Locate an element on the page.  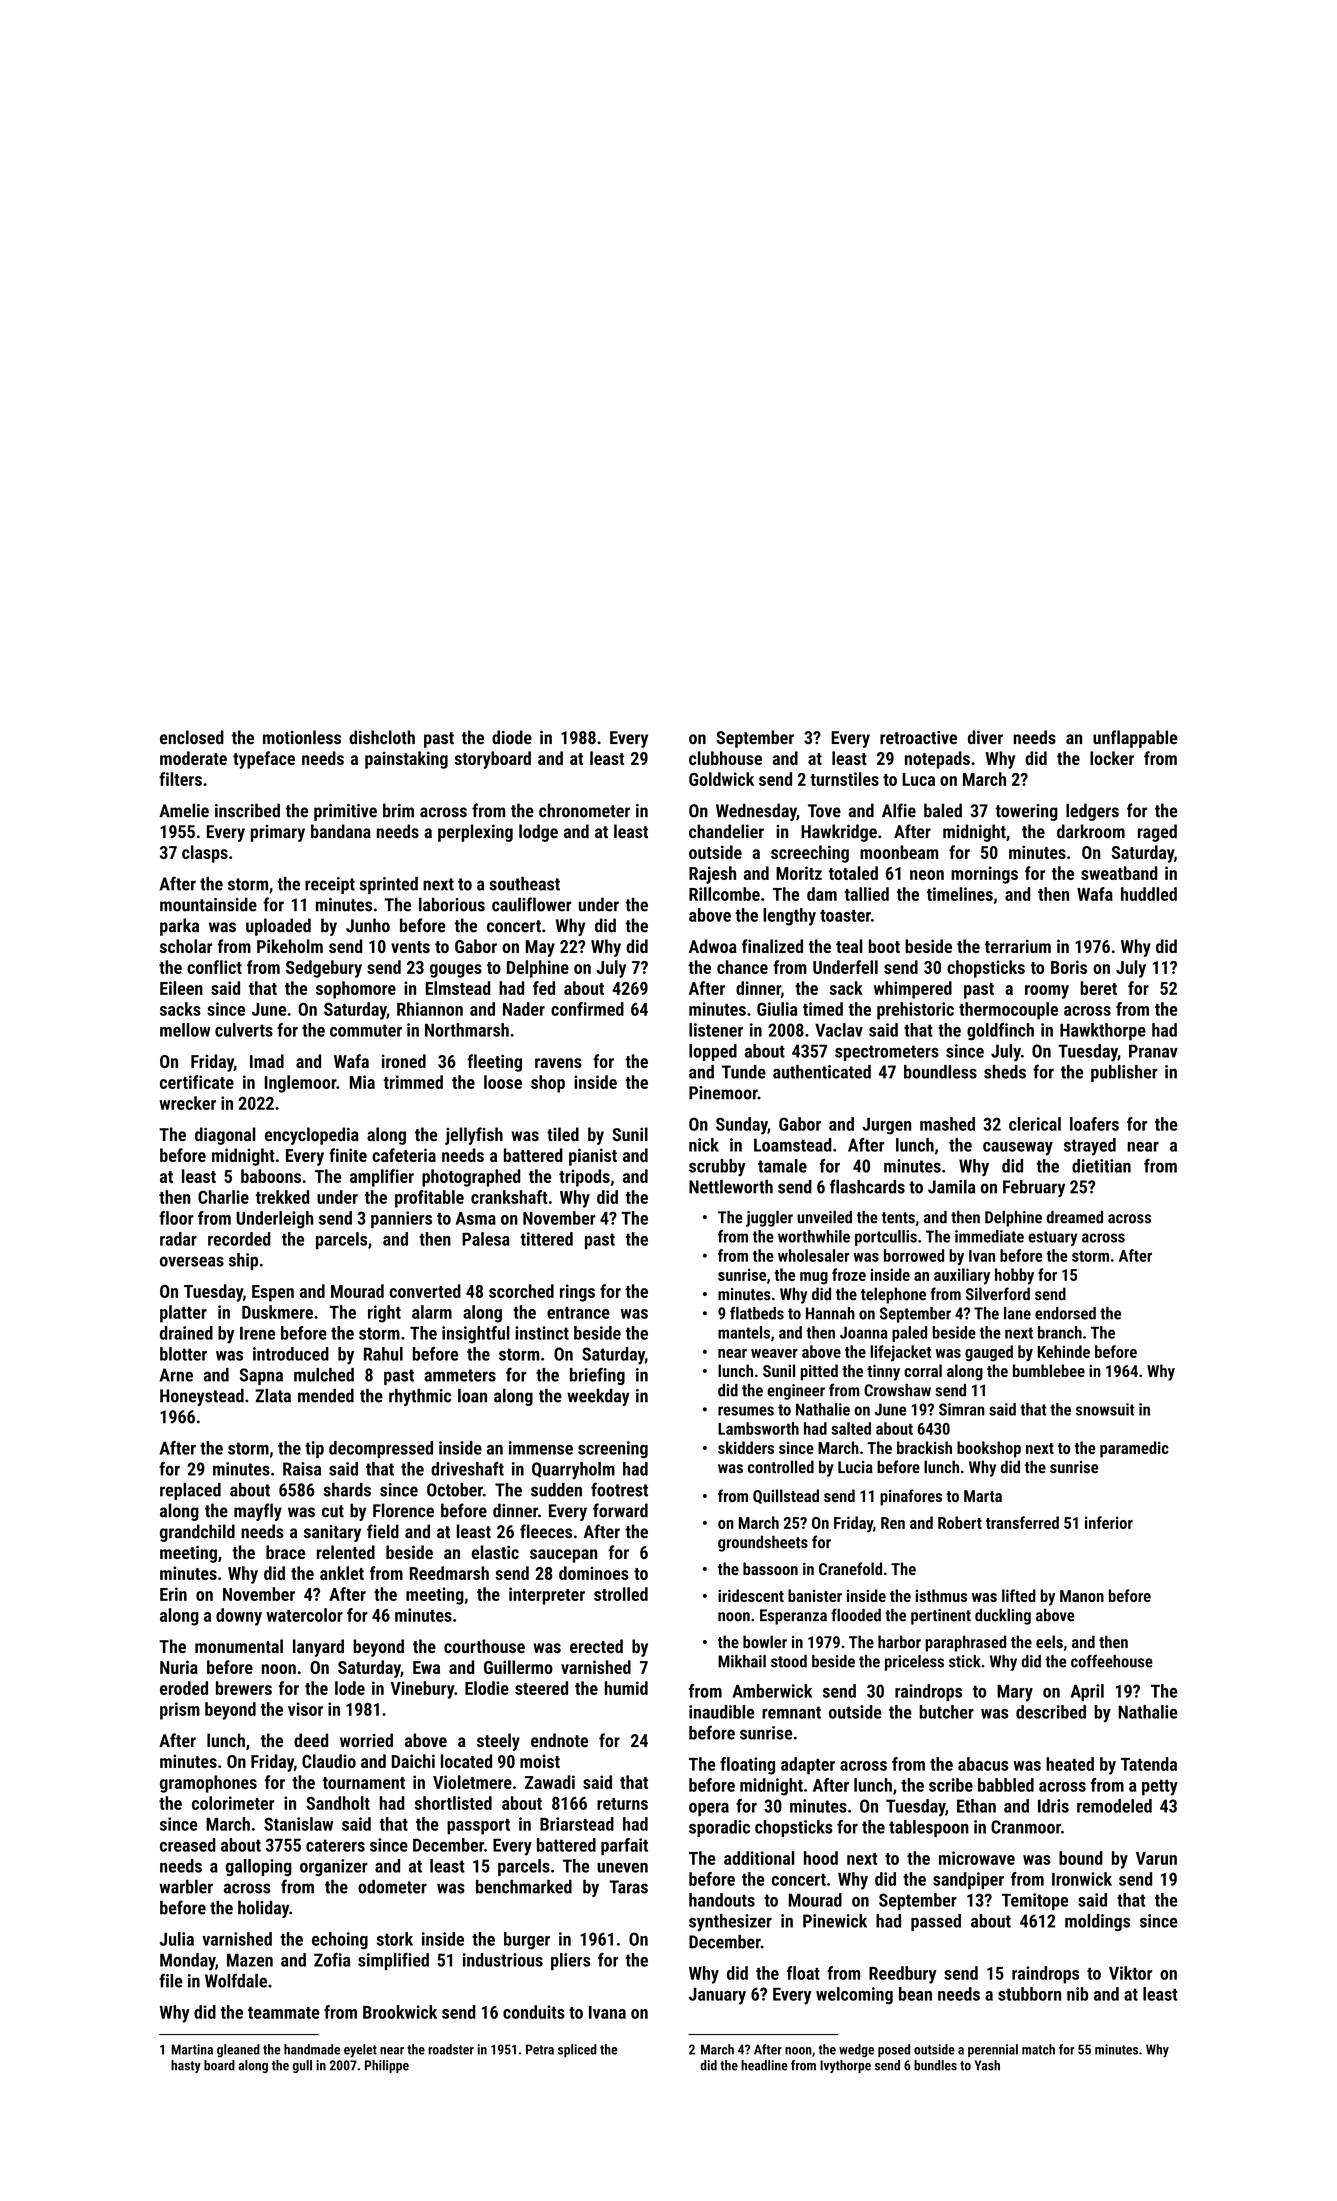
screening is located at coordinates (613, 1449).
